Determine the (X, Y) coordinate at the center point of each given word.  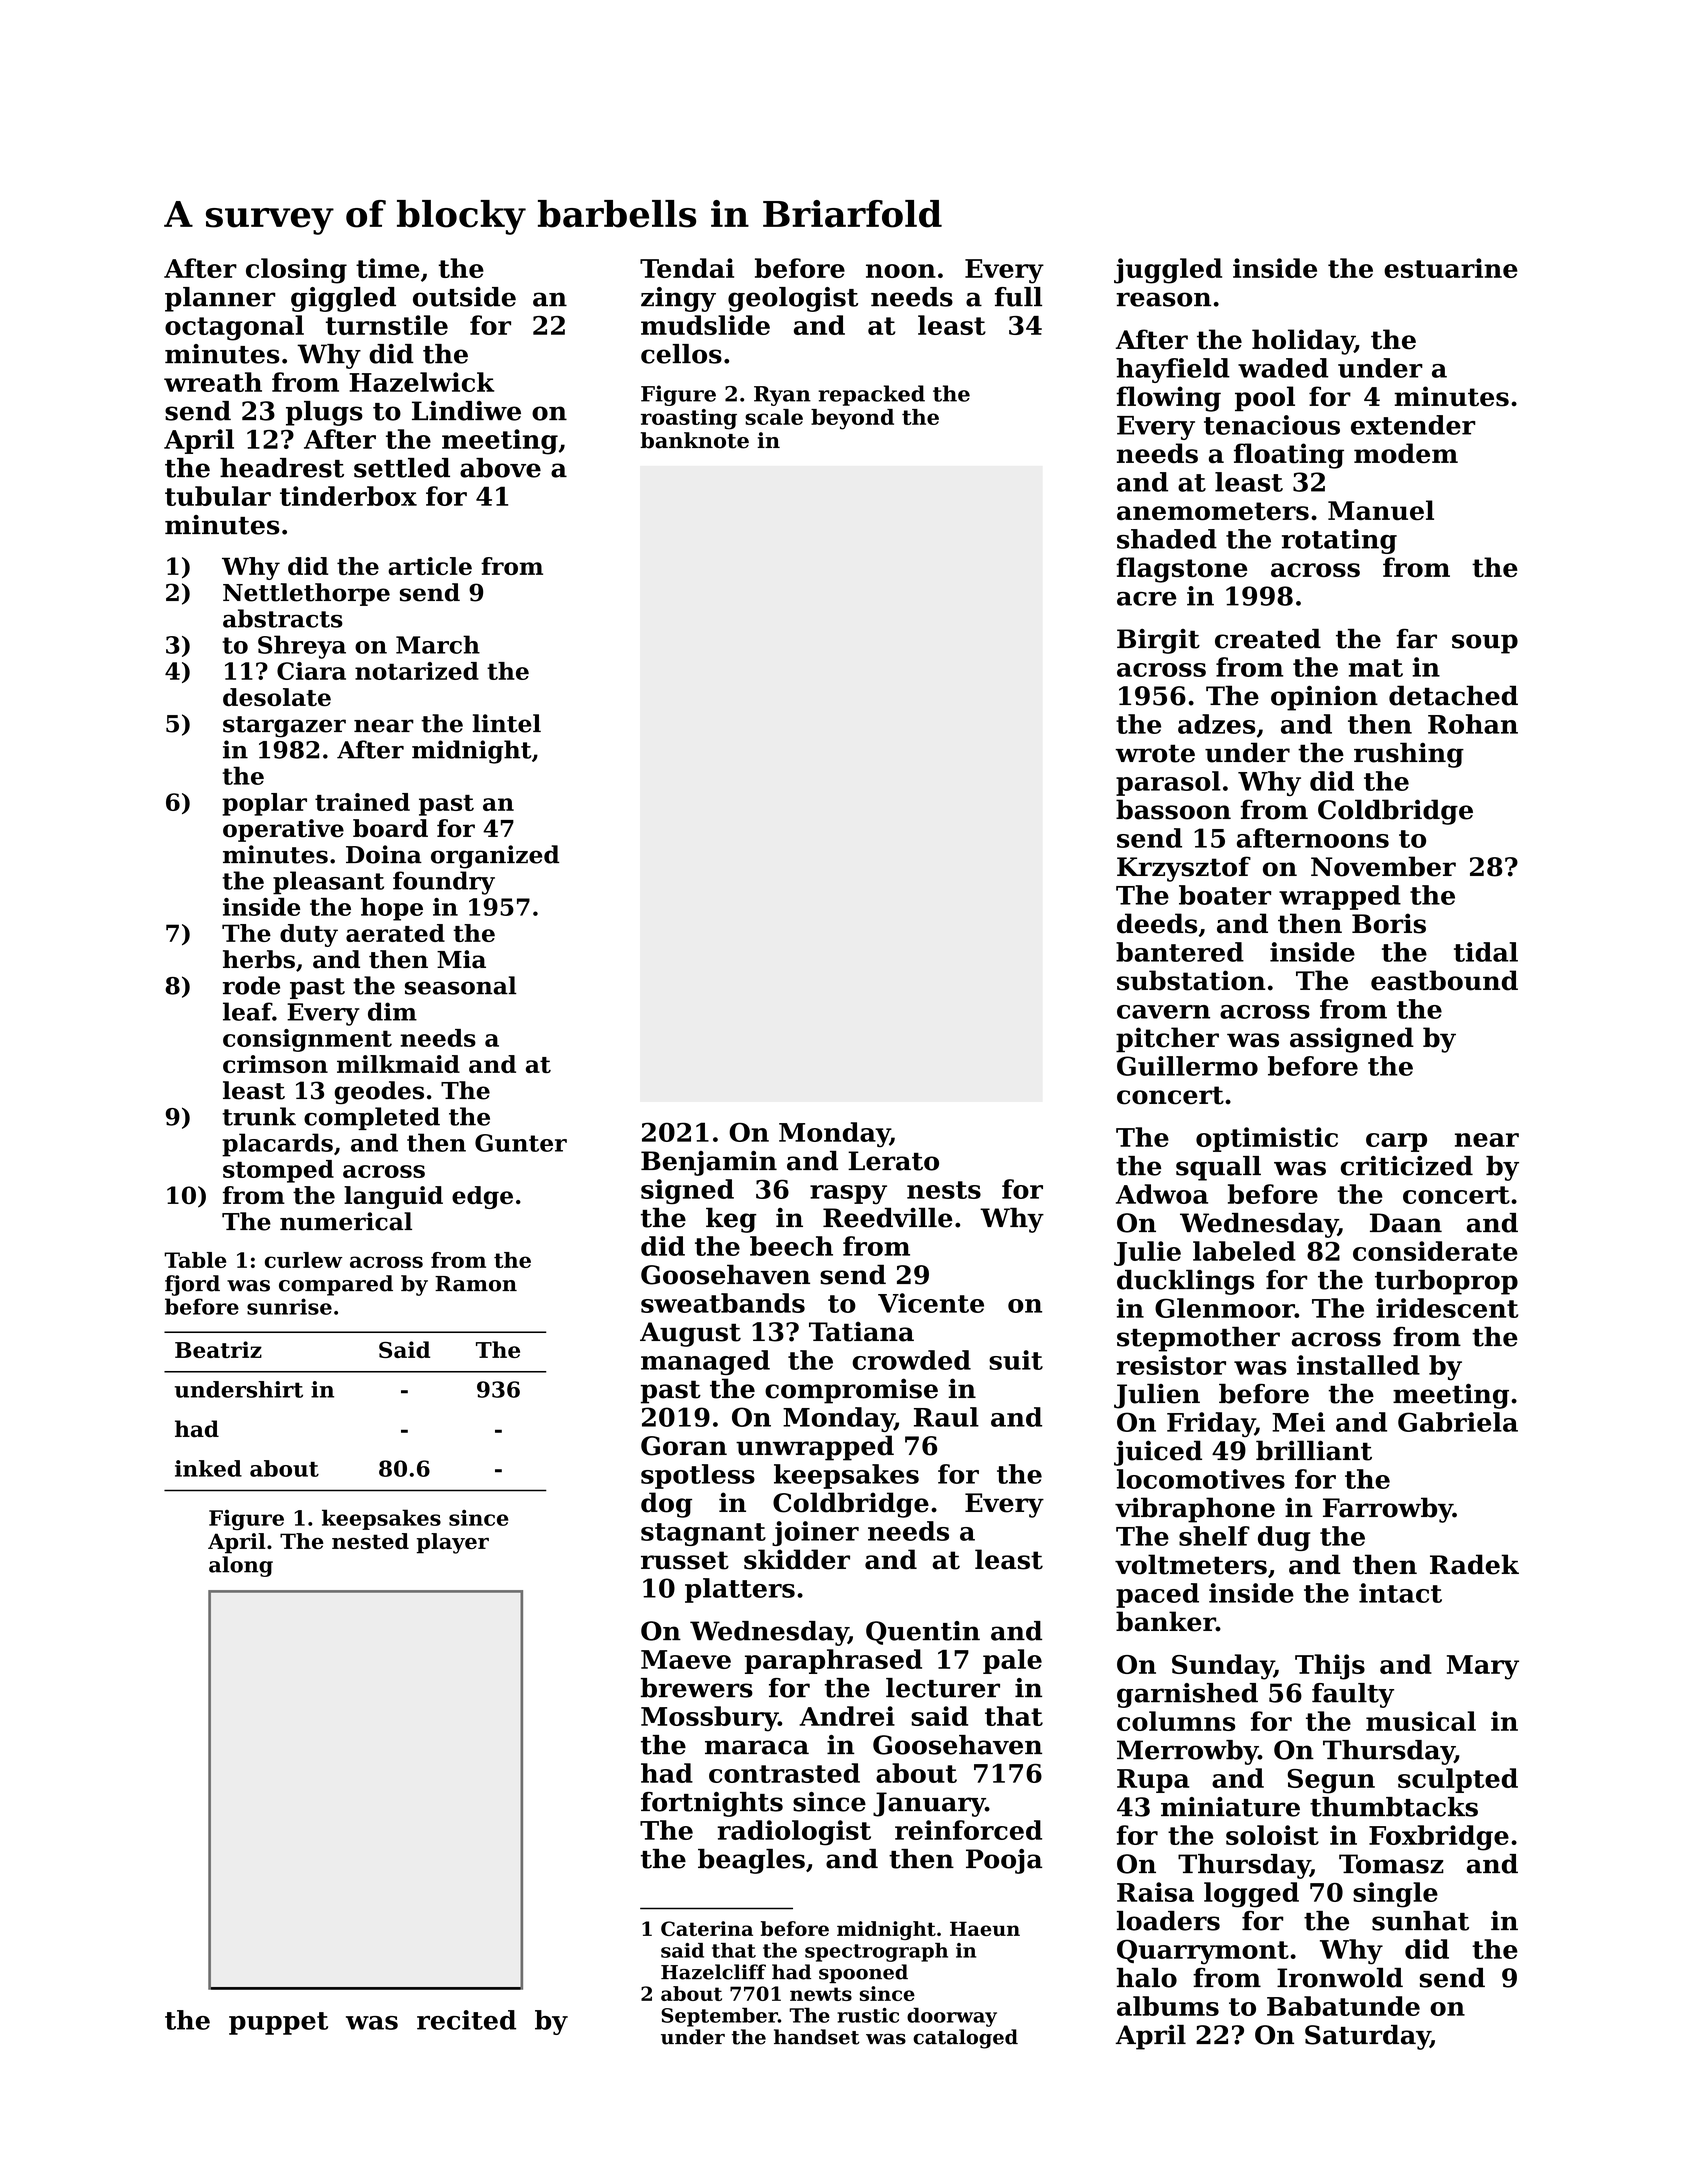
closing (296, 271)
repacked (871, 395)
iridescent (1447, 1308)
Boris (1389, 923)
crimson (275, 1064)
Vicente (931, 1303)
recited (466, 2020)
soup (1485, 644)
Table (195, 1260)
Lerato (893, 1161)
